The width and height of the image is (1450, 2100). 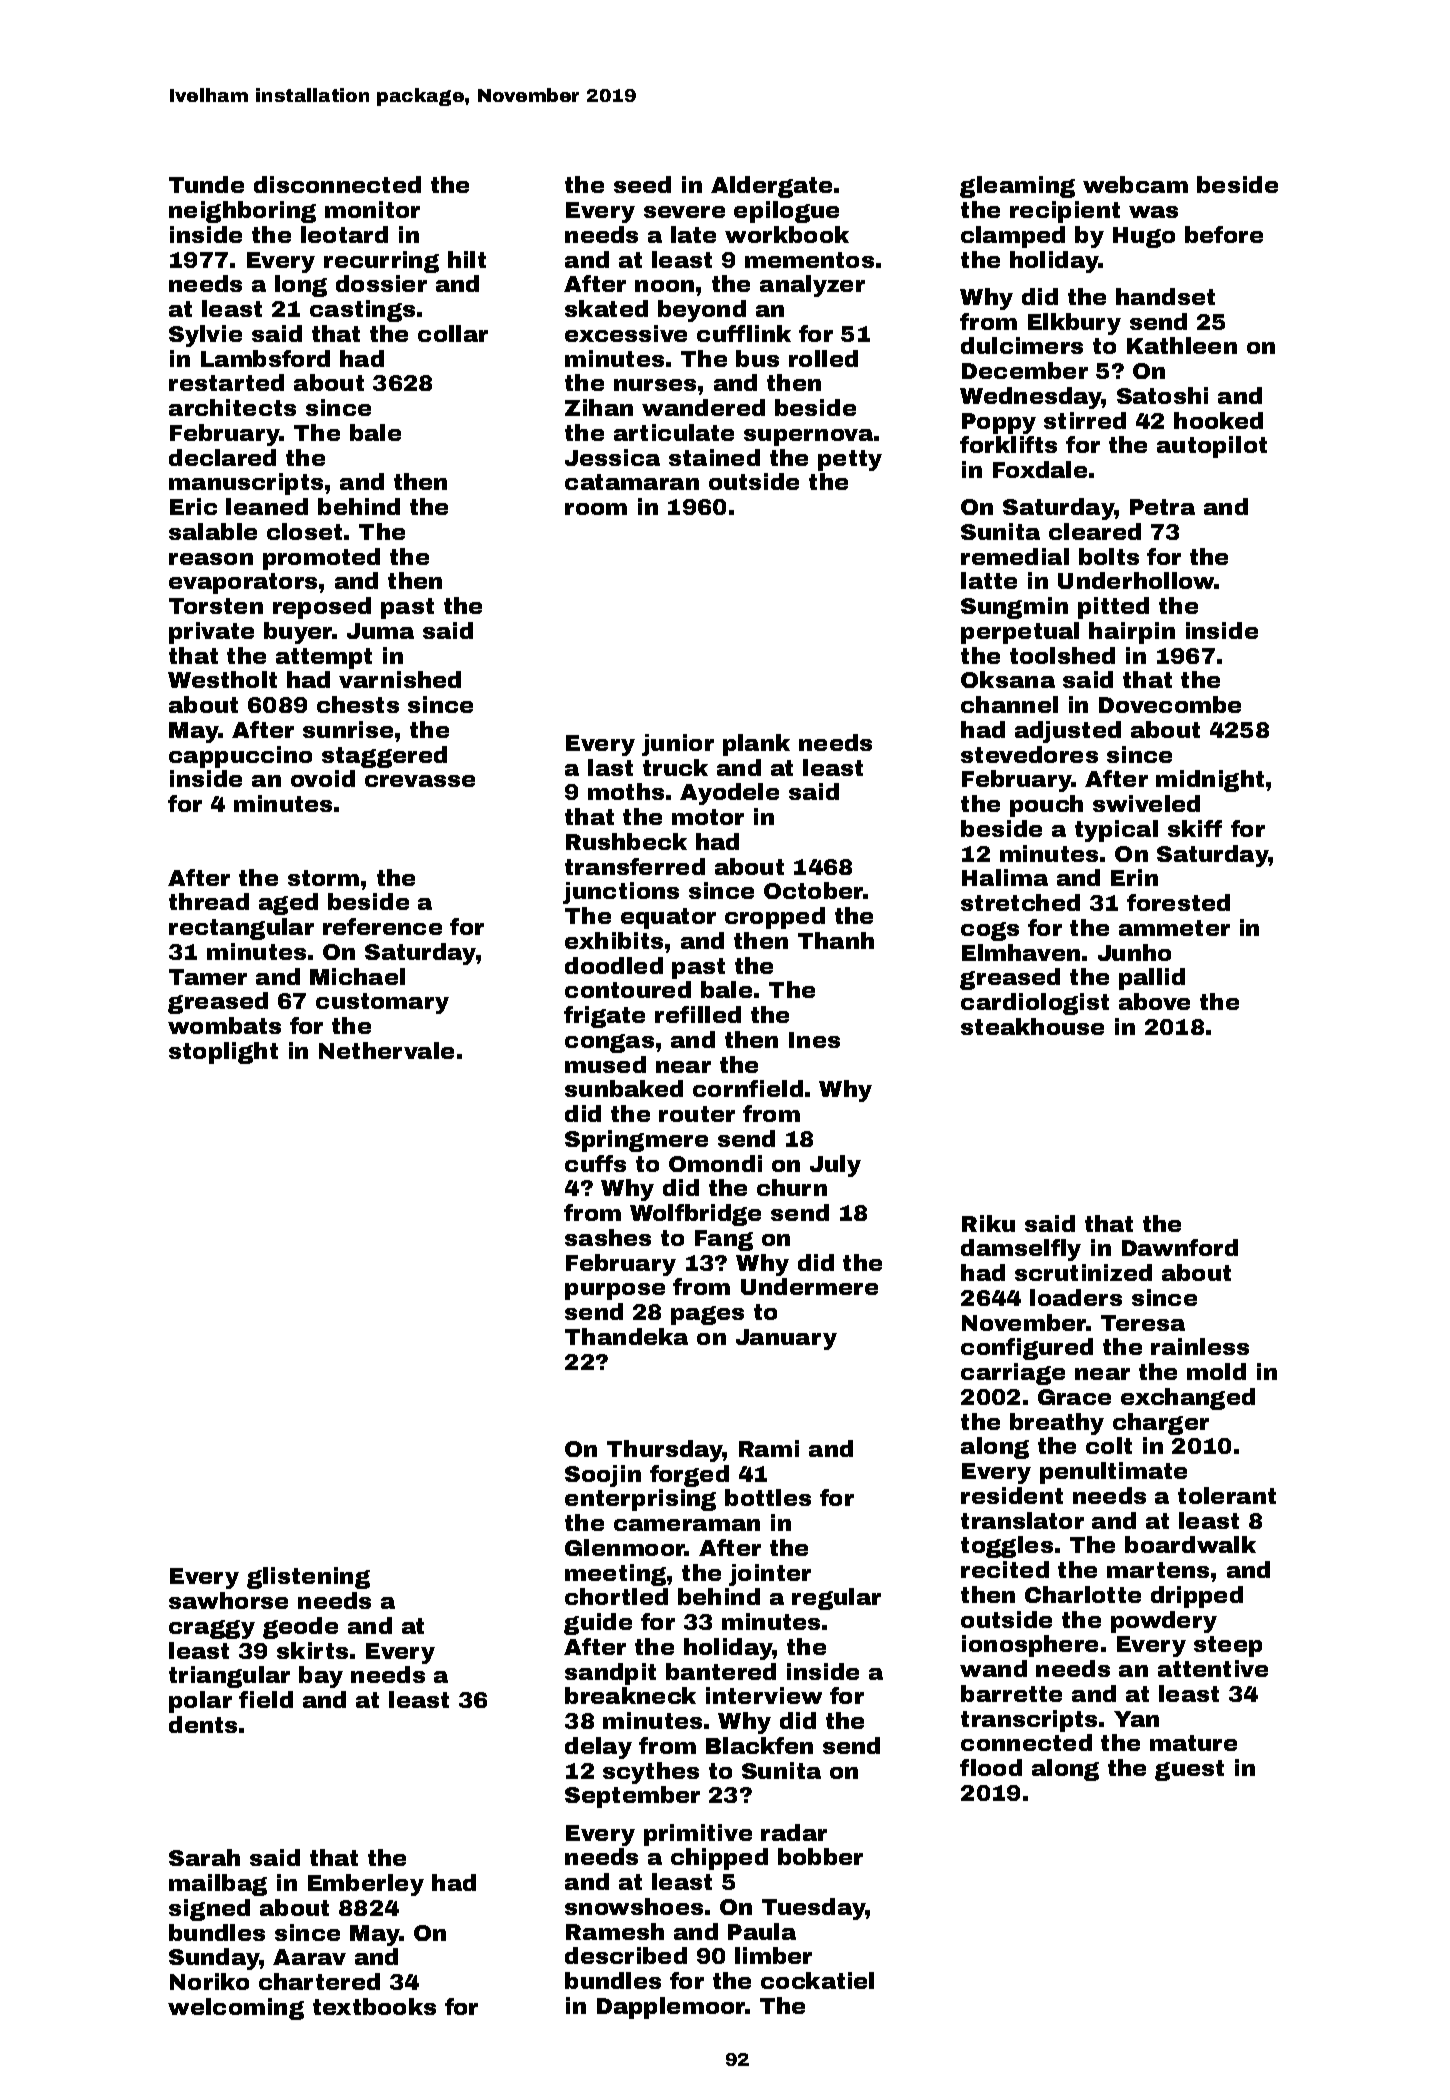 I want to click on stoplight, so click(x=223, y=1053).
